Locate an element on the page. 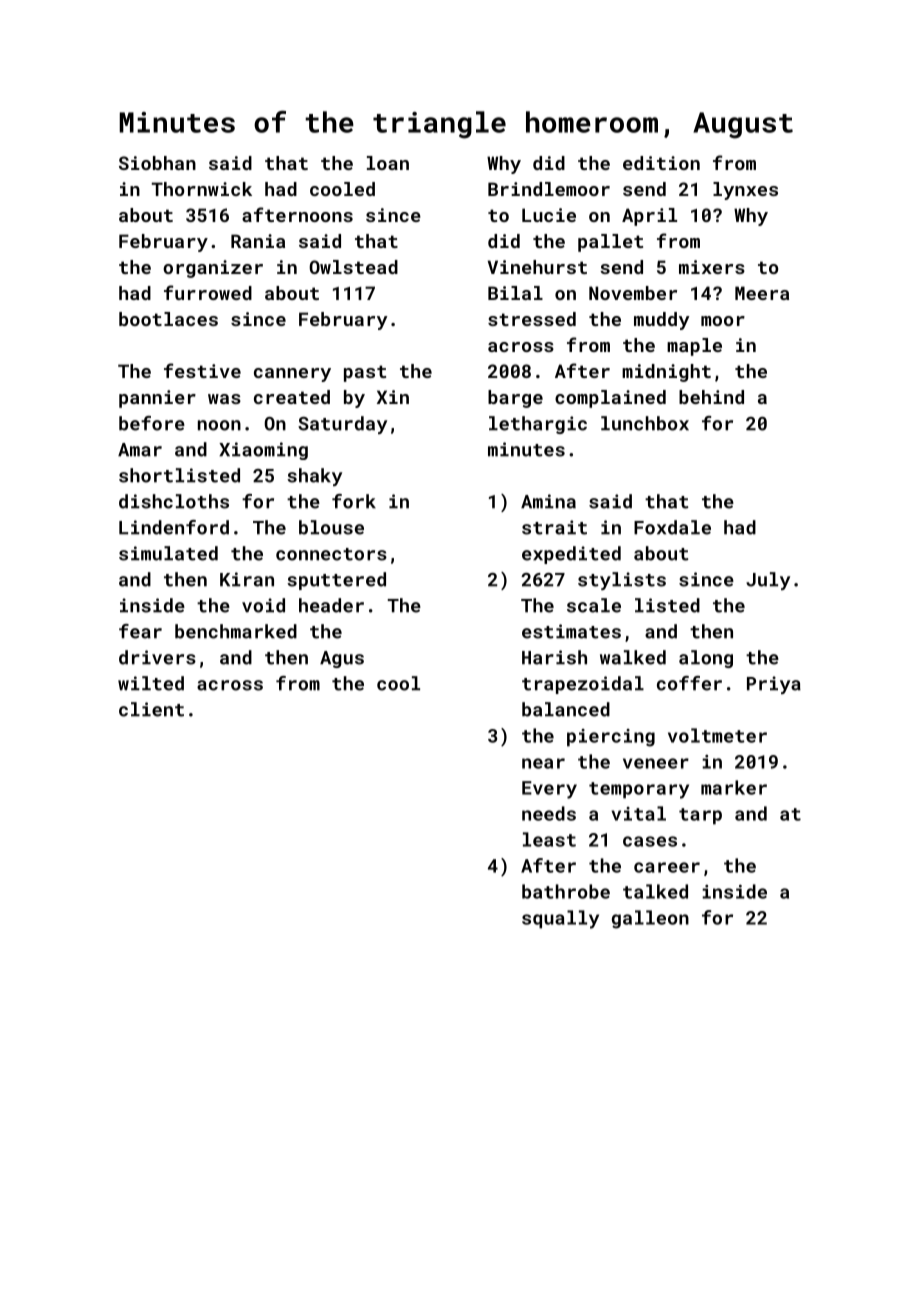 The image size is (924, 1311). Foxdale is located at coordinates (672, 527).
